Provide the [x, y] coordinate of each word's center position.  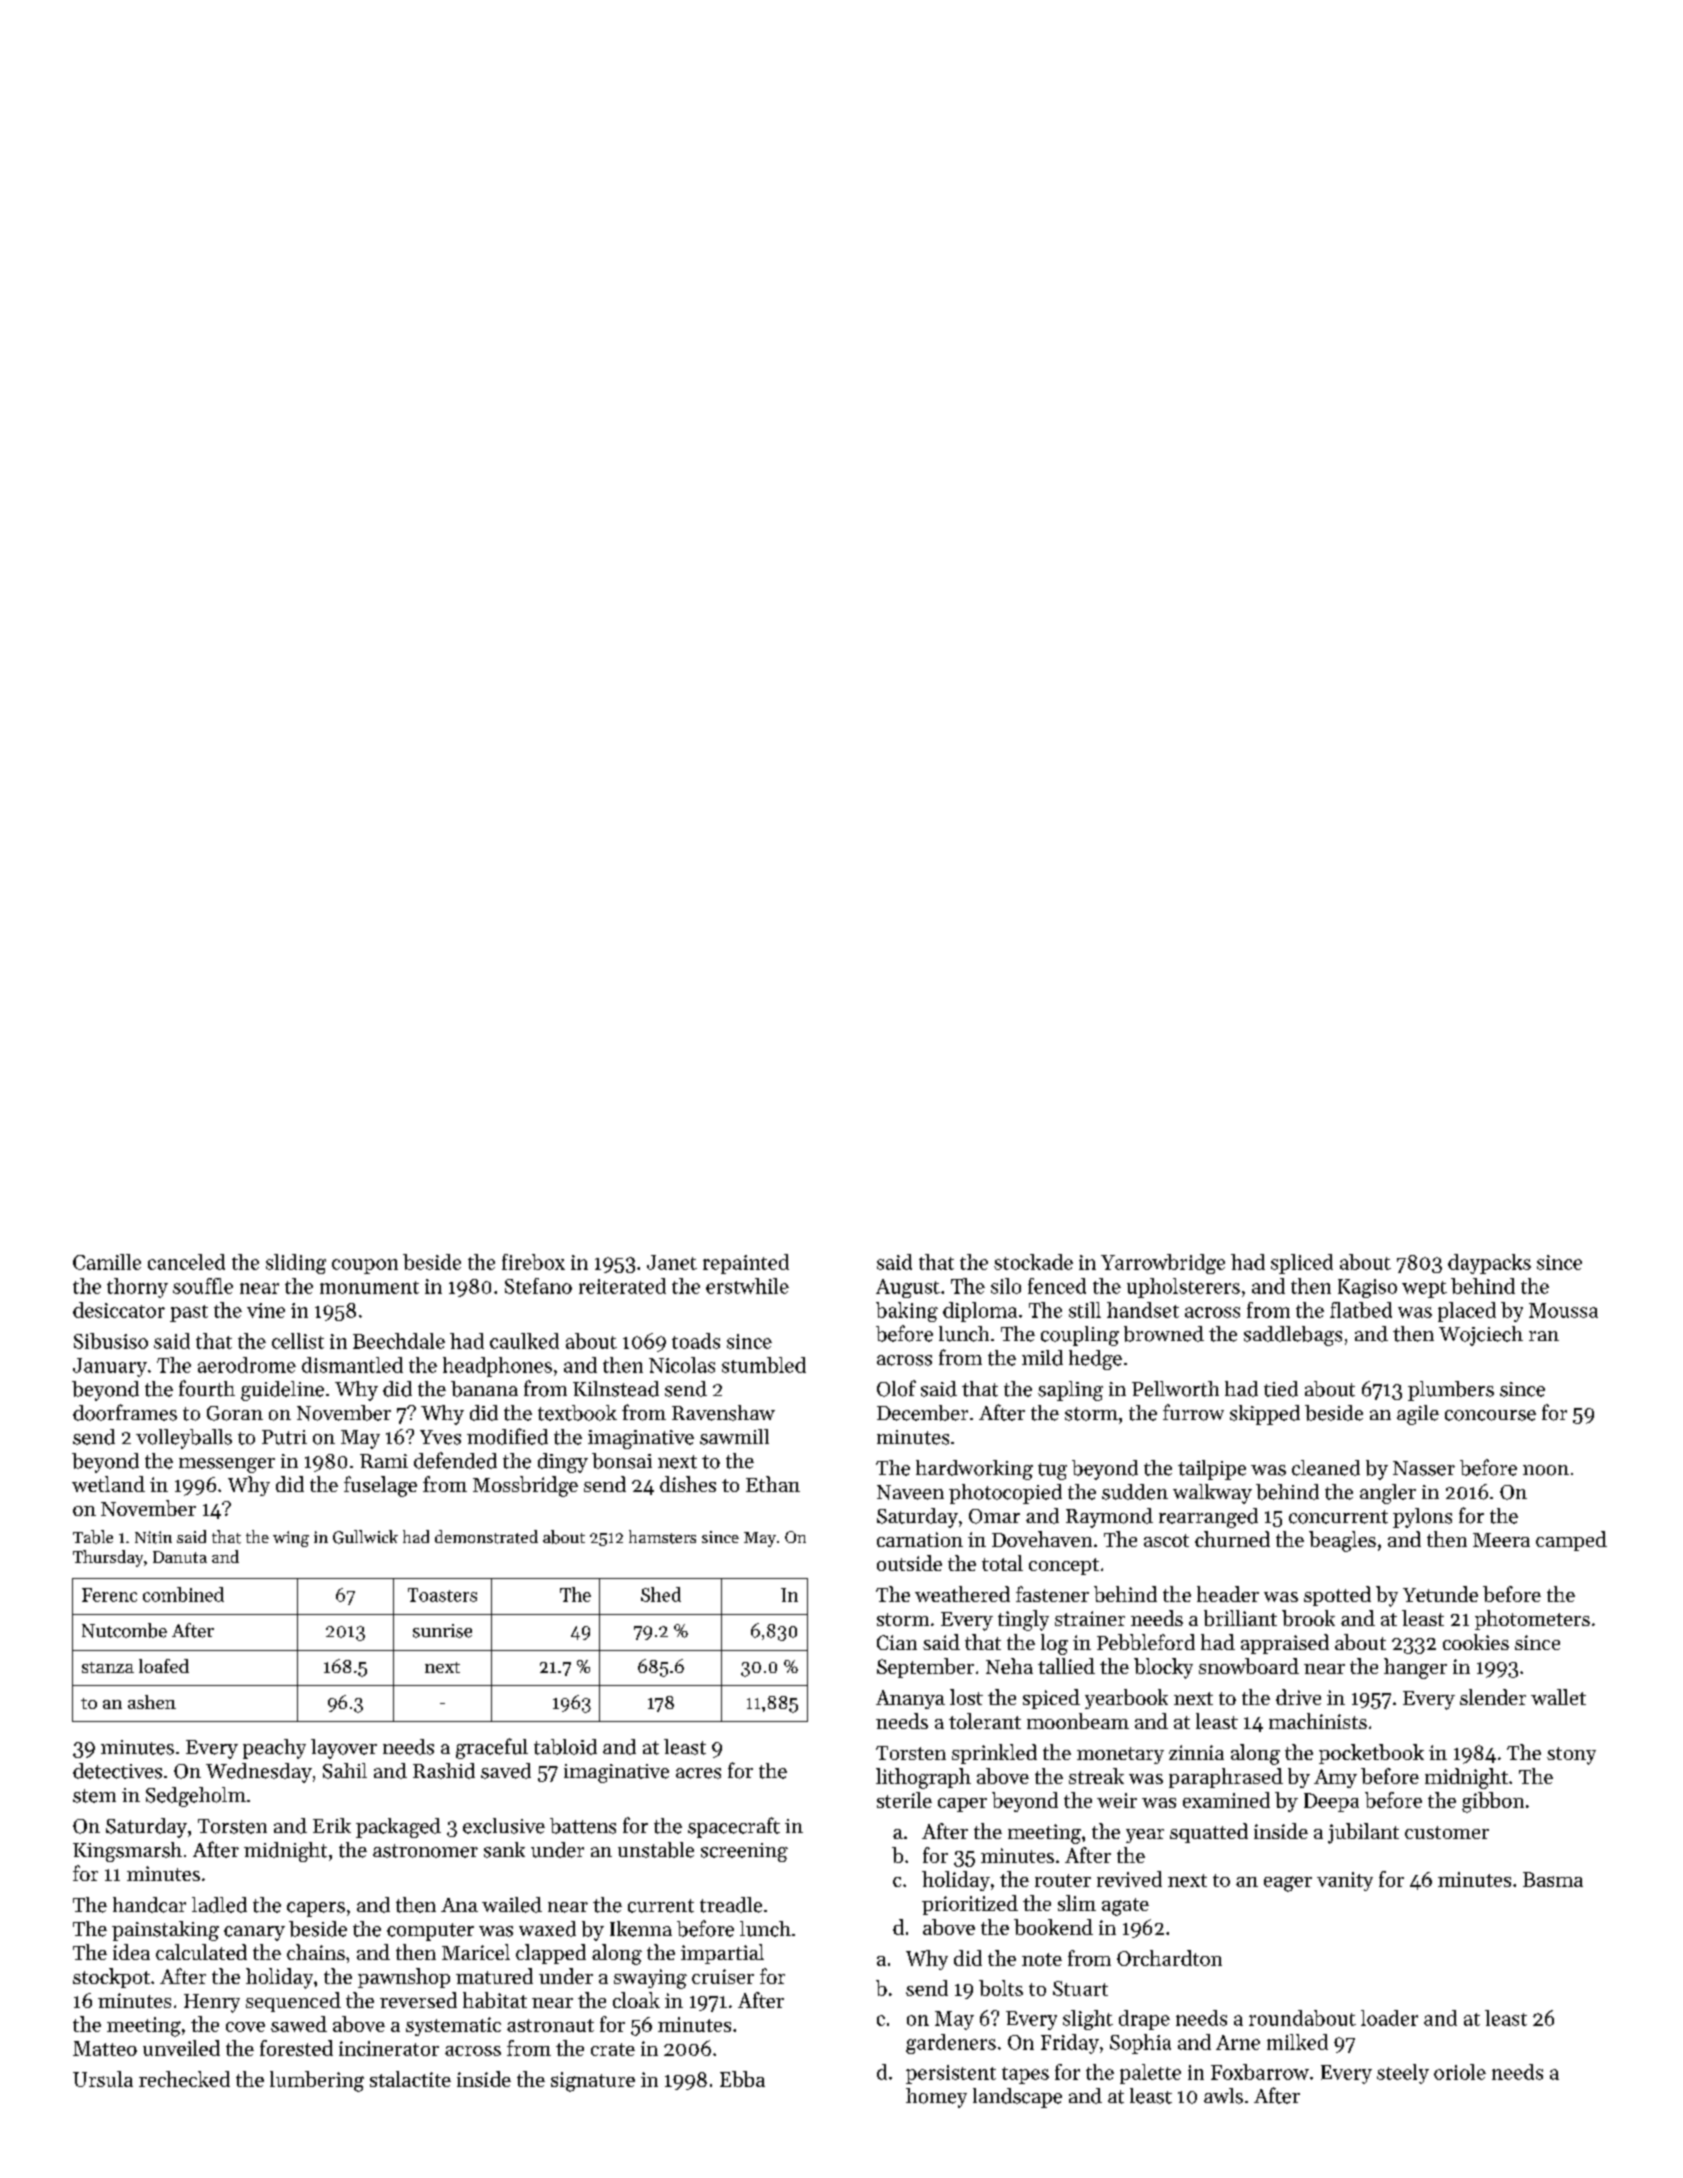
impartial [722, 1954]
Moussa [1563, 1310]
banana [484, 1389]
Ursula [103, 2079]
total [1002, 1563]
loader [1389, 2018]
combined [183, 1594]
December [922, 1413]
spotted [1337, 1596]
